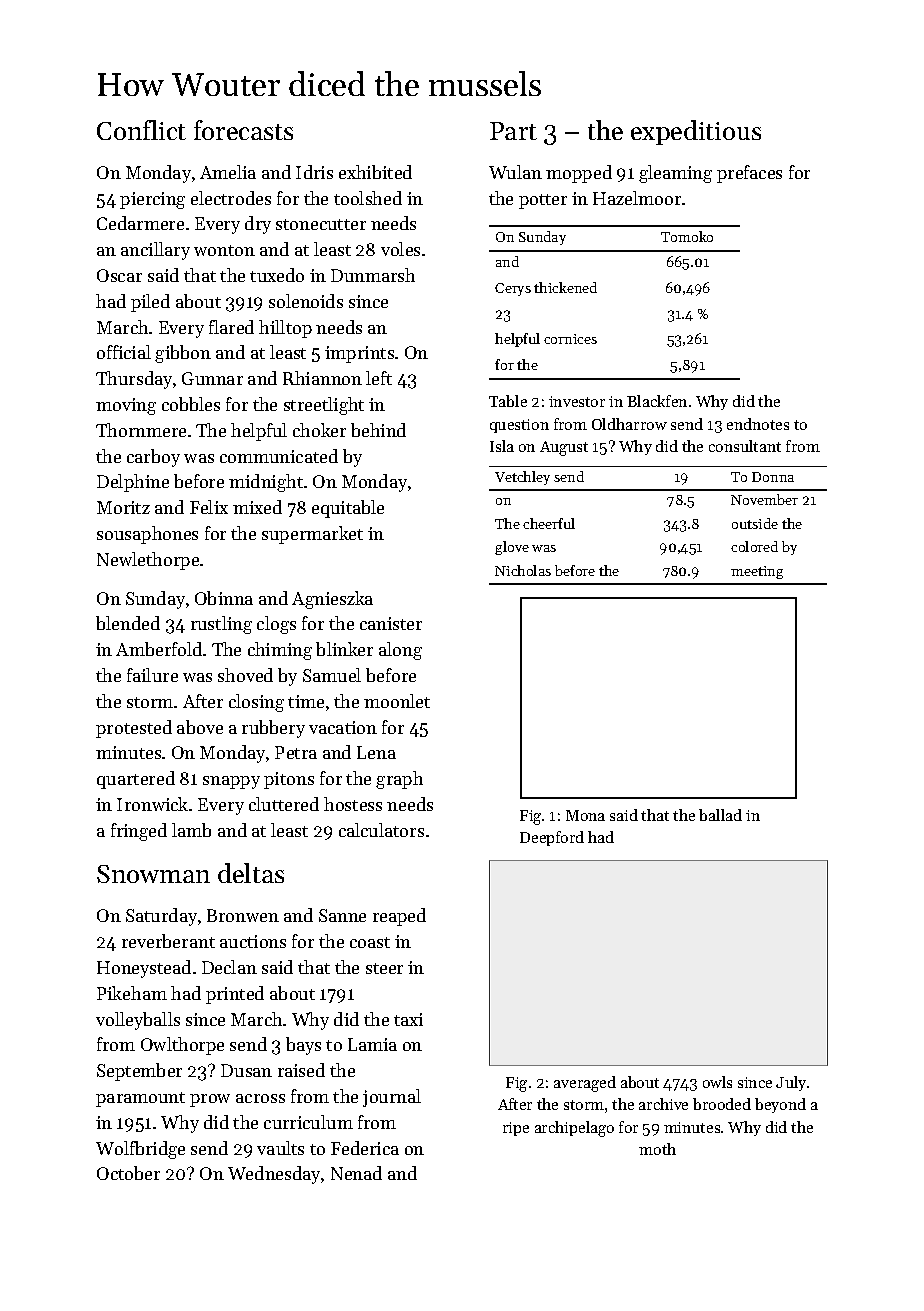 The width and height of the screenshot is (924, 1311). Describe the element at coordinates (657, 1149) in the screenshot. I see `moth` at that location.
